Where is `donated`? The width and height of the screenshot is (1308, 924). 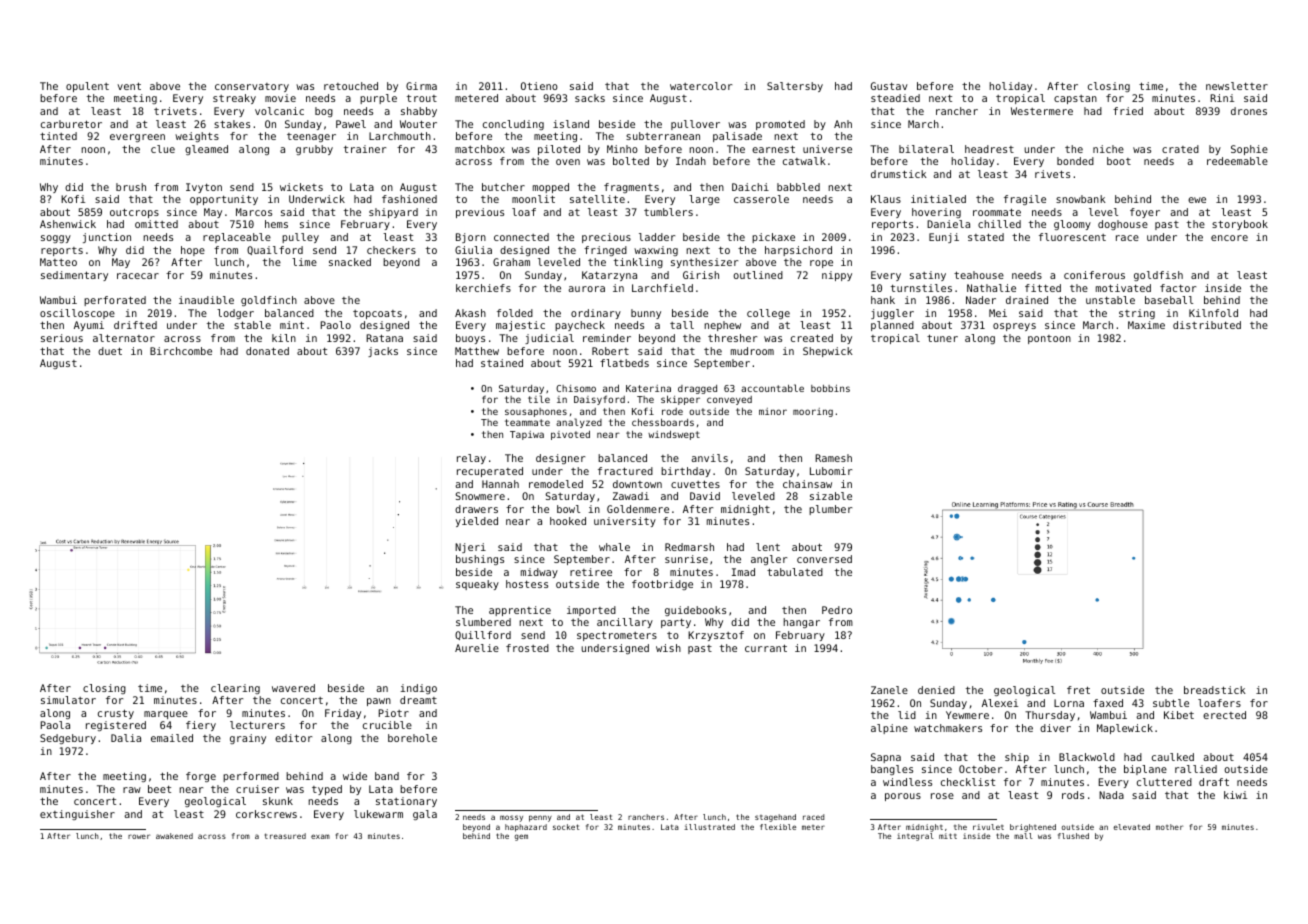
donated is located at coordinates (267, 351).
